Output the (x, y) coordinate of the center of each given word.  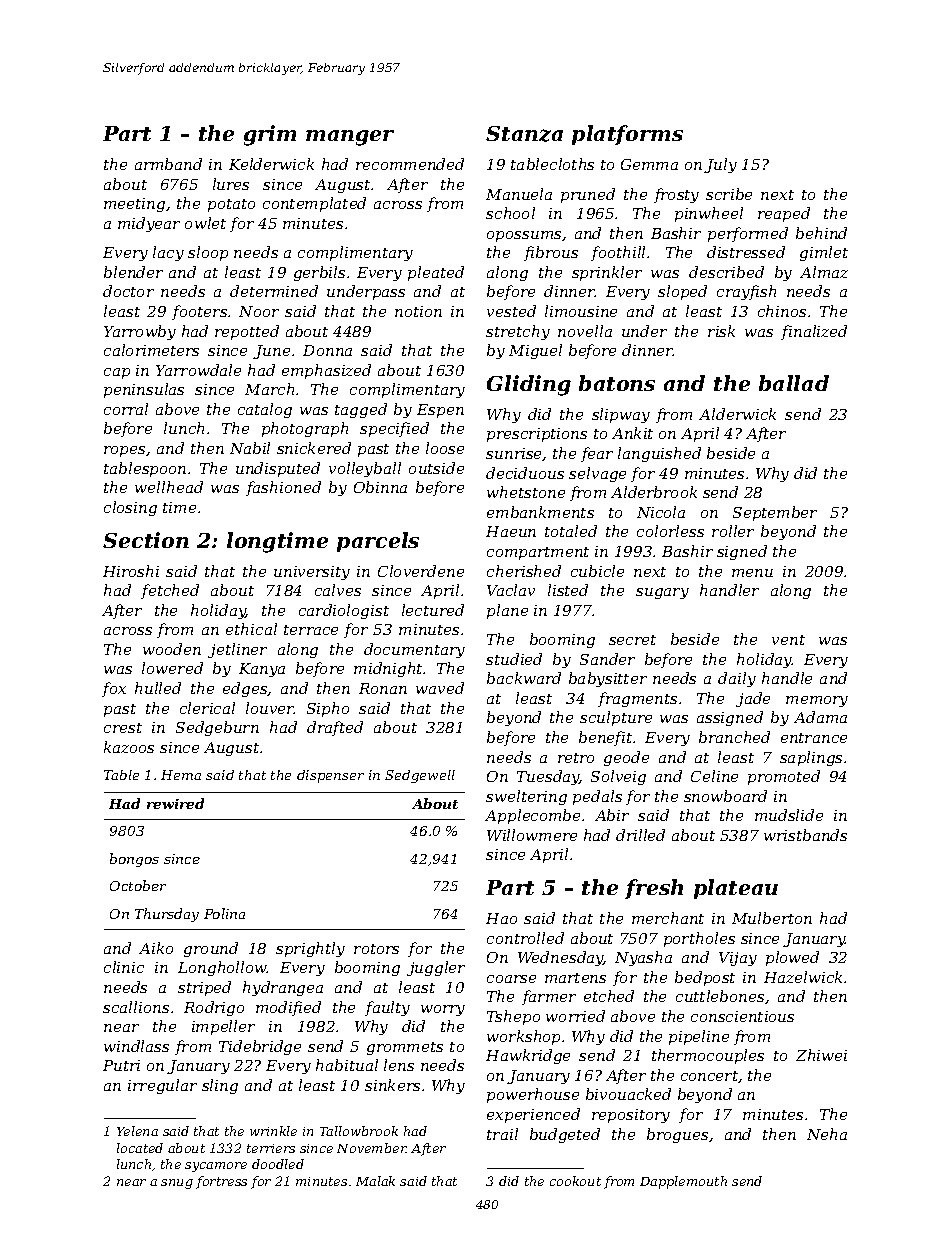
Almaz (824, 272)
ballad (794, 383)
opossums (524, 236)
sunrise (514, 454)
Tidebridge (260, 1047)
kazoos (129, 747)
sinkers (392, 1085)
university (312, 573)
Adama (820, 717)
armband (168, 164)
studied (514, 659)
